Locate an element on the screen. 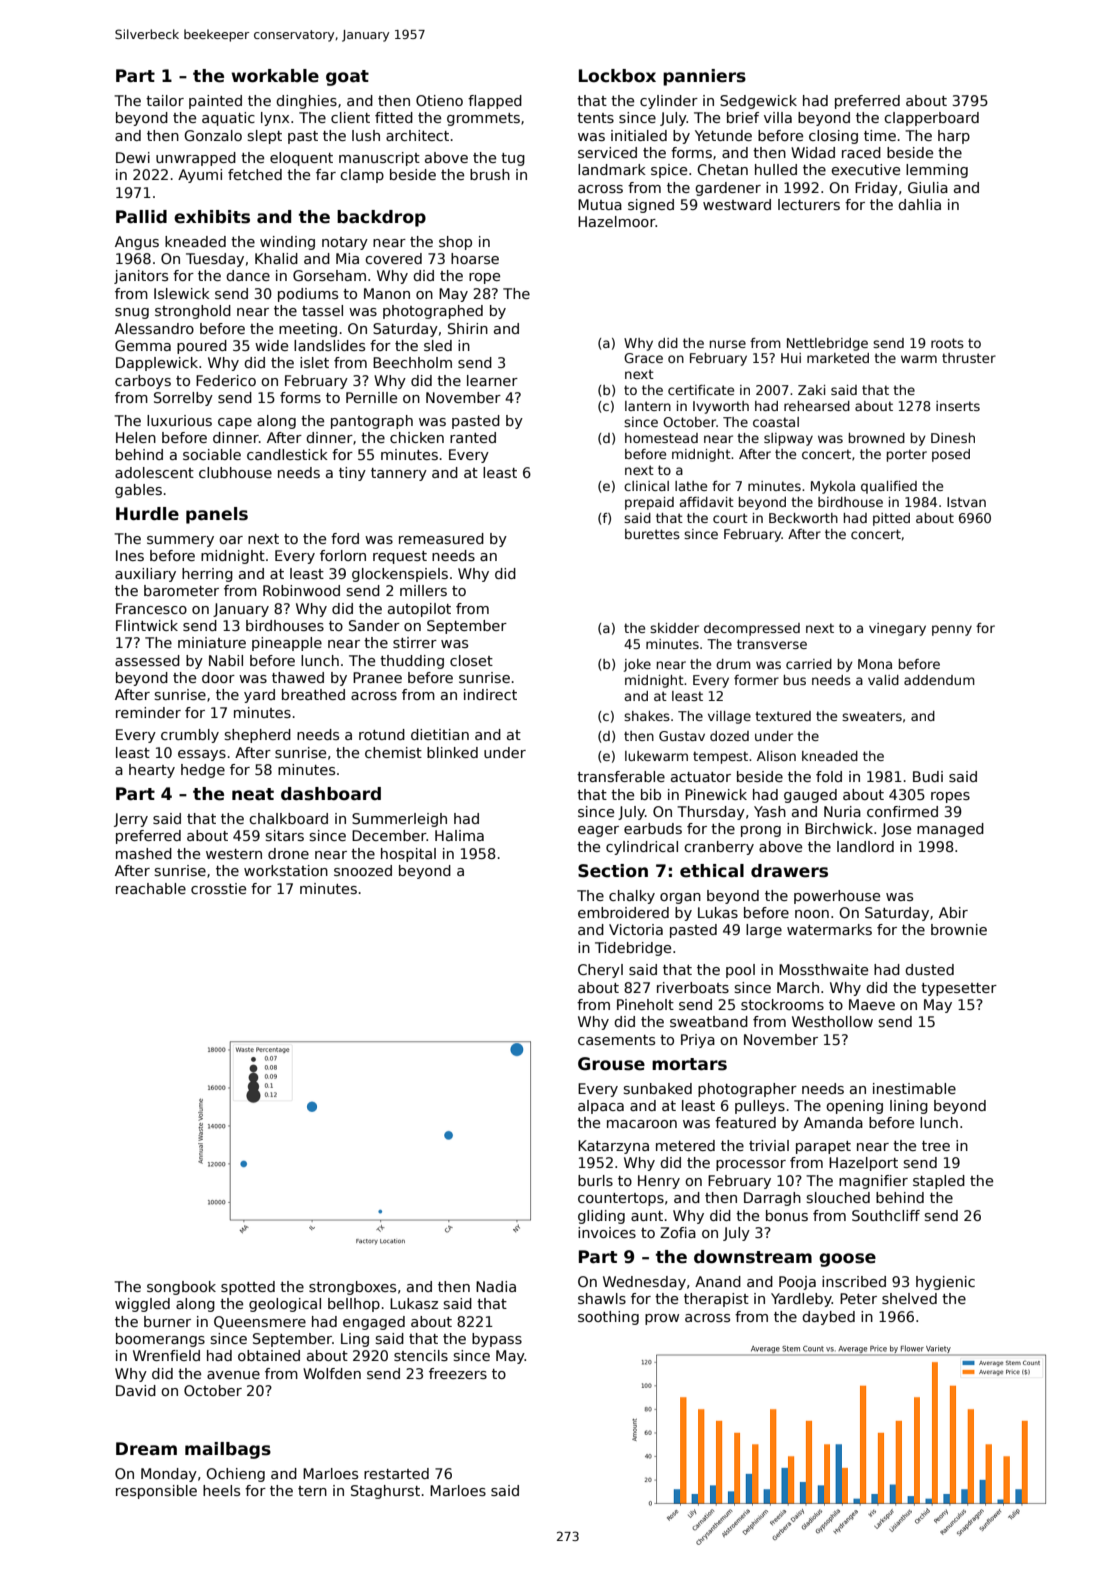 The image size is (1112, 1573). Hazelport is located at coordinates (863, 1164).
